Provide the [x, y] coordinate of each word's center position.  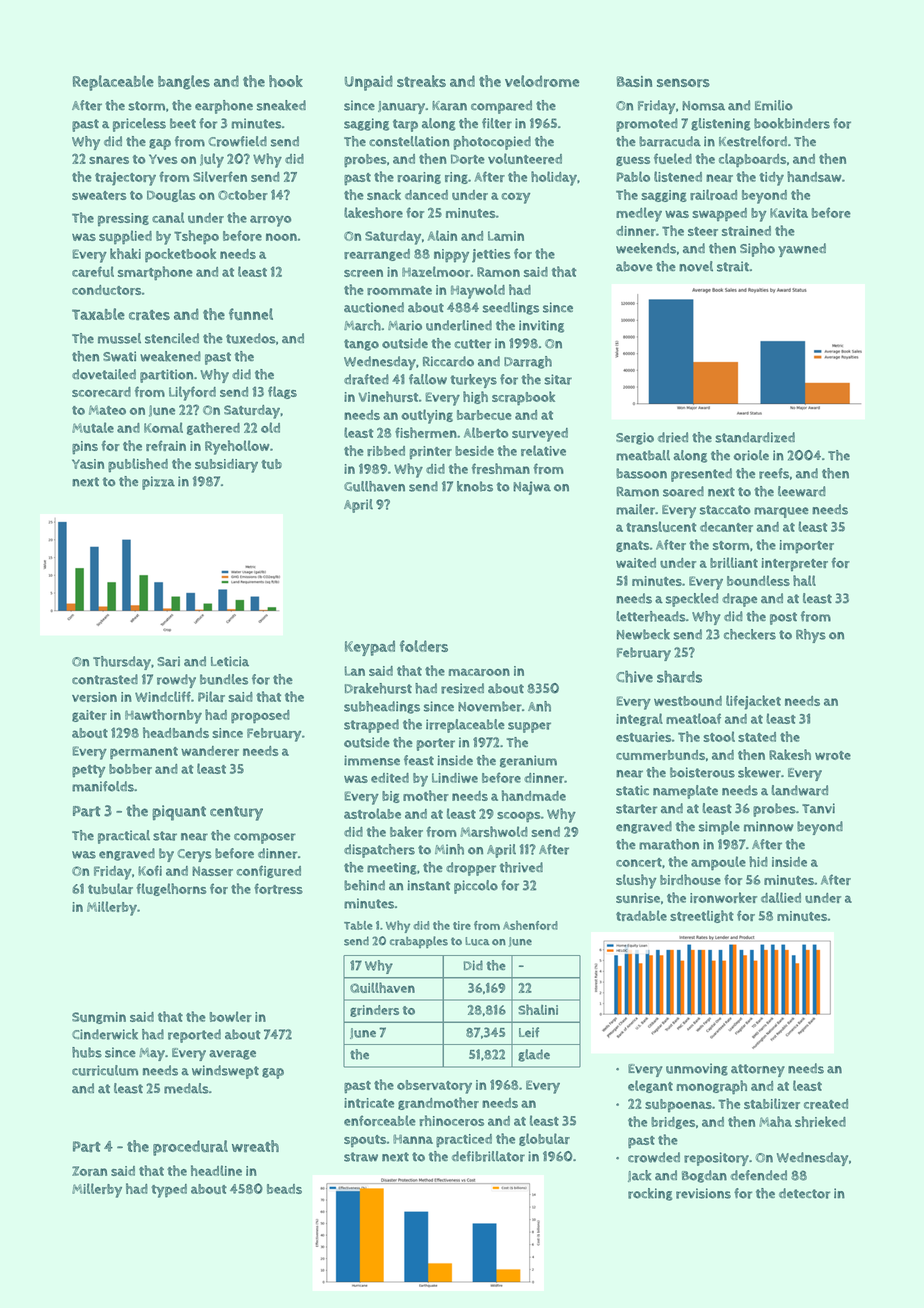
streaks [421, 81]
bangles [184, 82]
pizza [158, 483]
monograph [712, 1087]
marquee [781, 512]
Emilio [774, 105]
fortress [278, 888]
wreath [255, 1146]
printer [431, 452]
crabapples [419, 942]
